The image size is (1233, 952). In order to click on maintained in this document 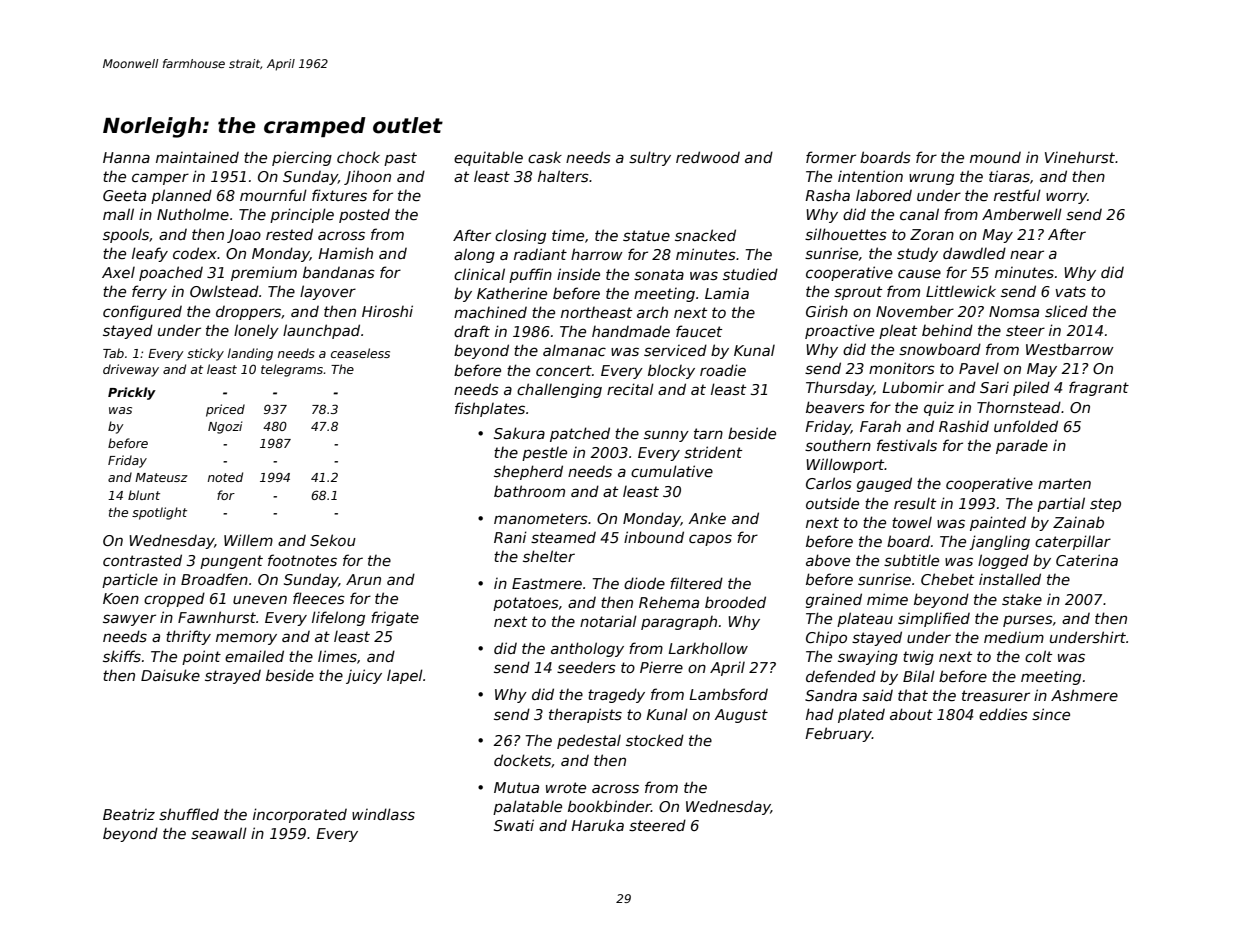, I will do `click(197, 157)`.
